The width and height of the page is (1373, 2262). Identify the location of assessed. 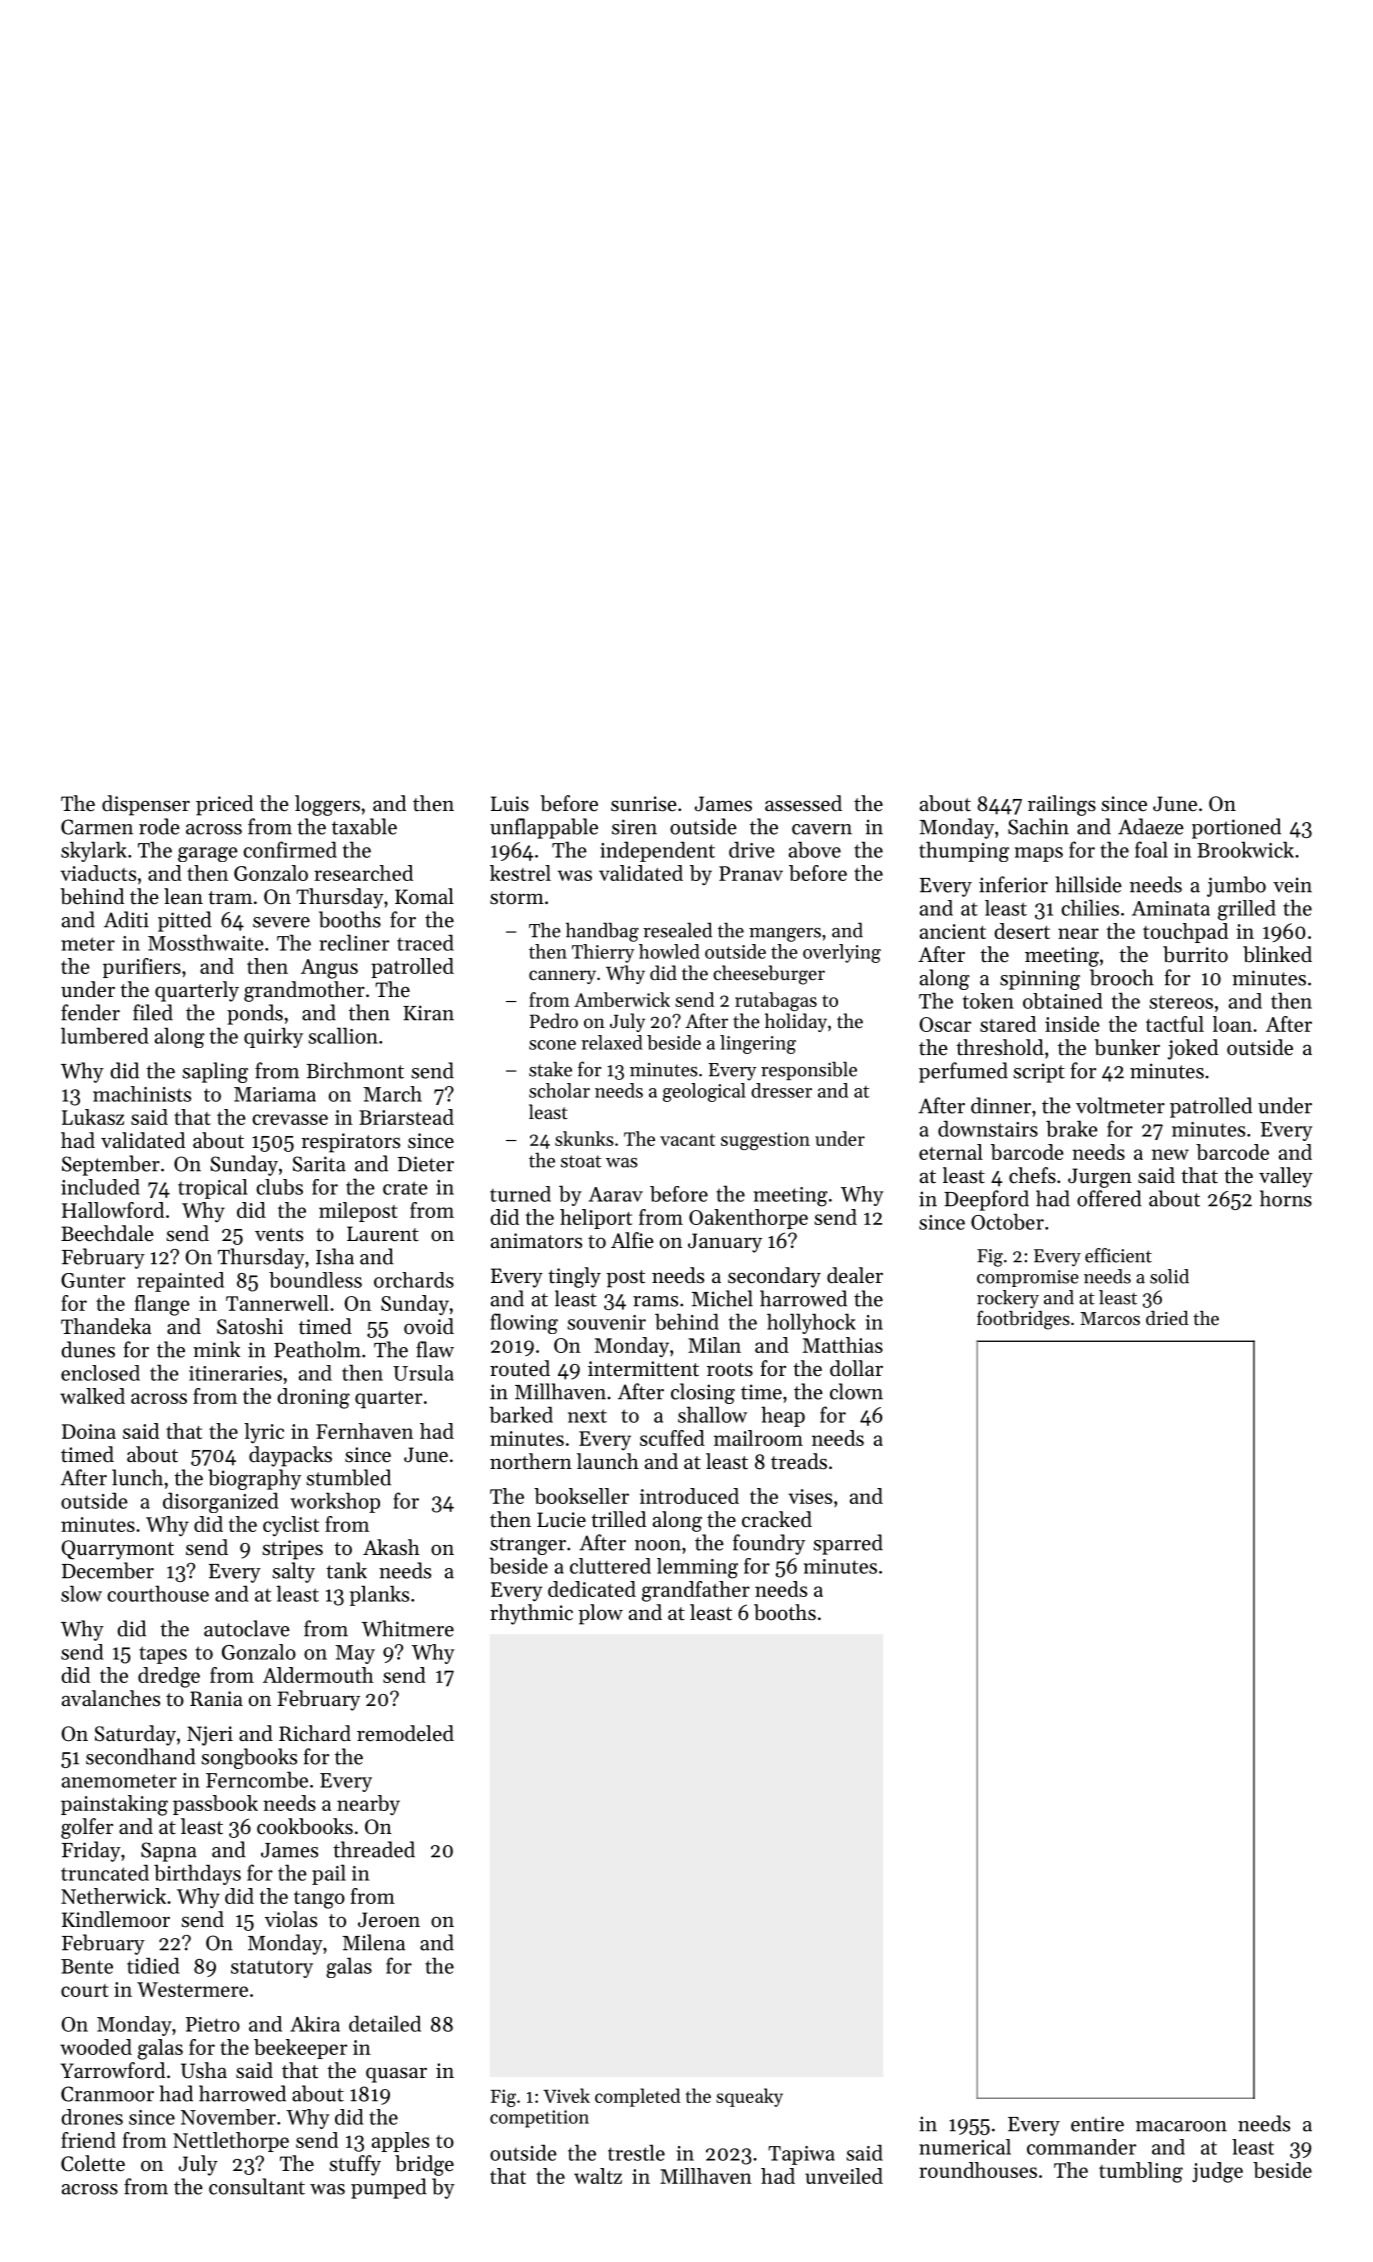
(803, 803).
